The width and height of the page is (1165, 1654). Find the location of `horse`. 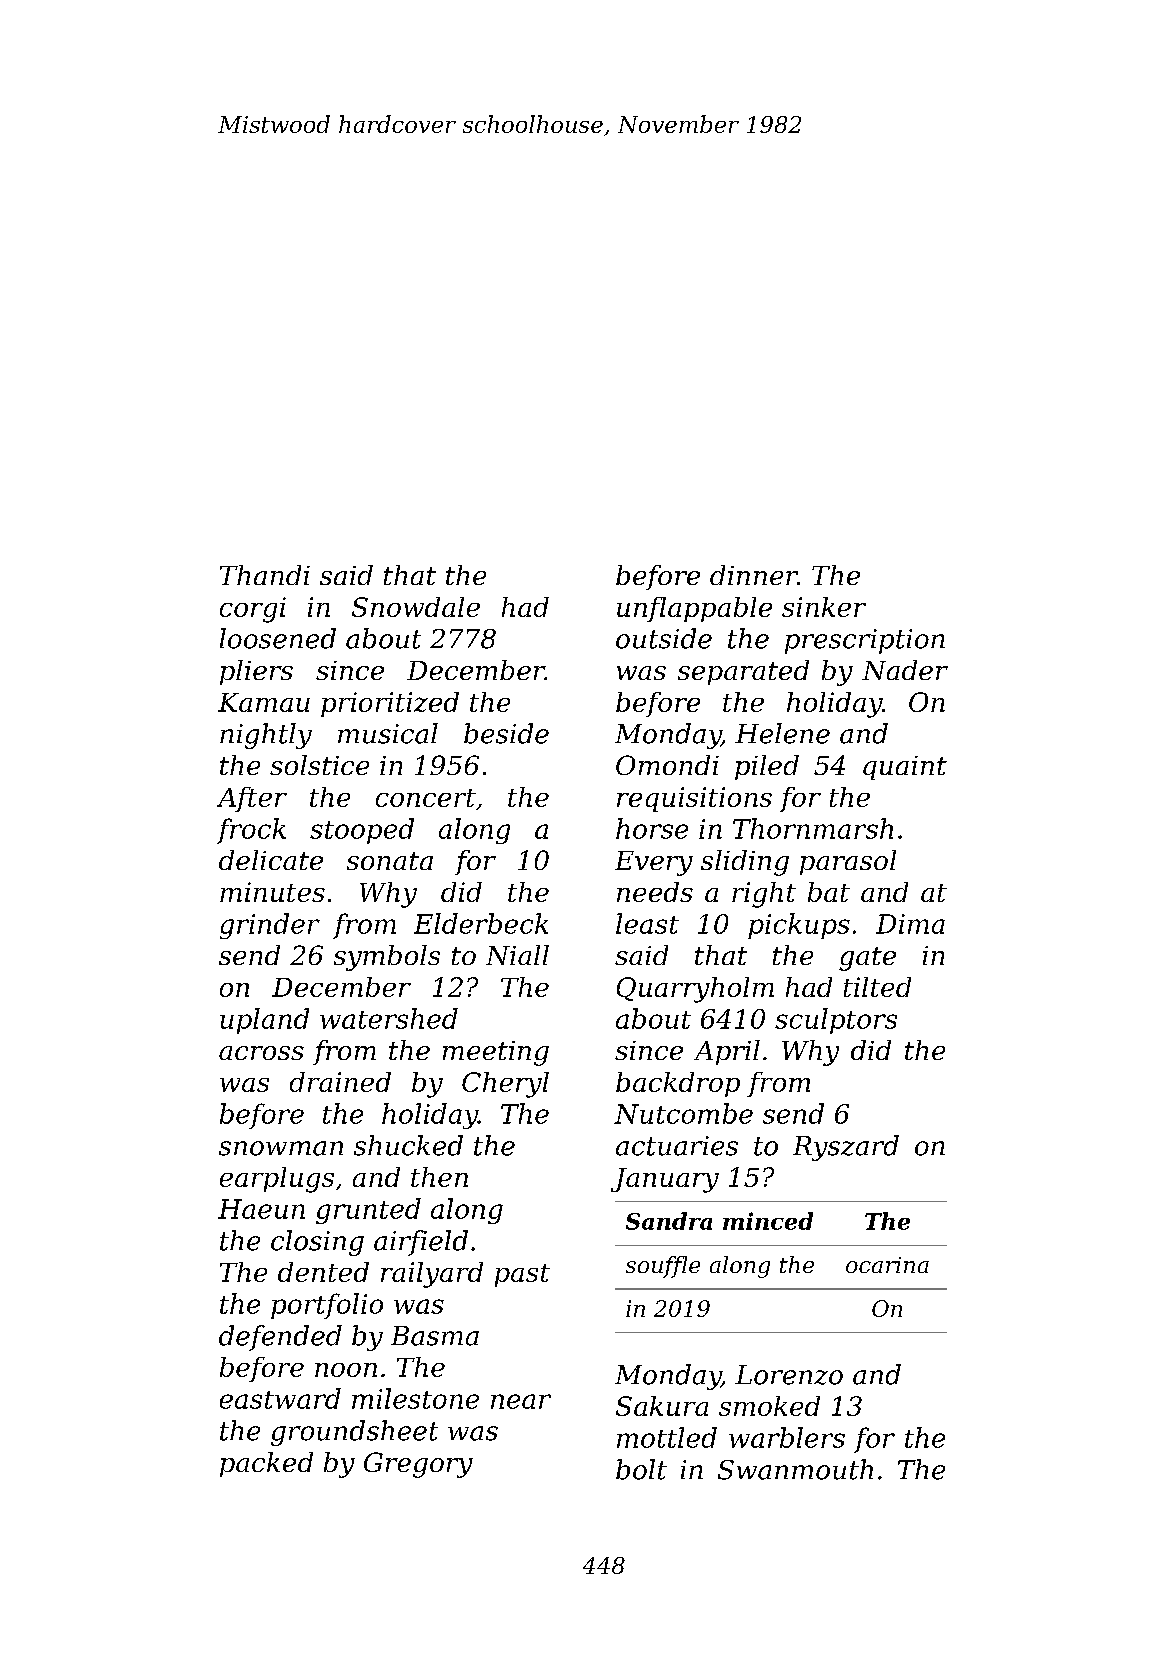

horse is located at coordinates (652, 828).
